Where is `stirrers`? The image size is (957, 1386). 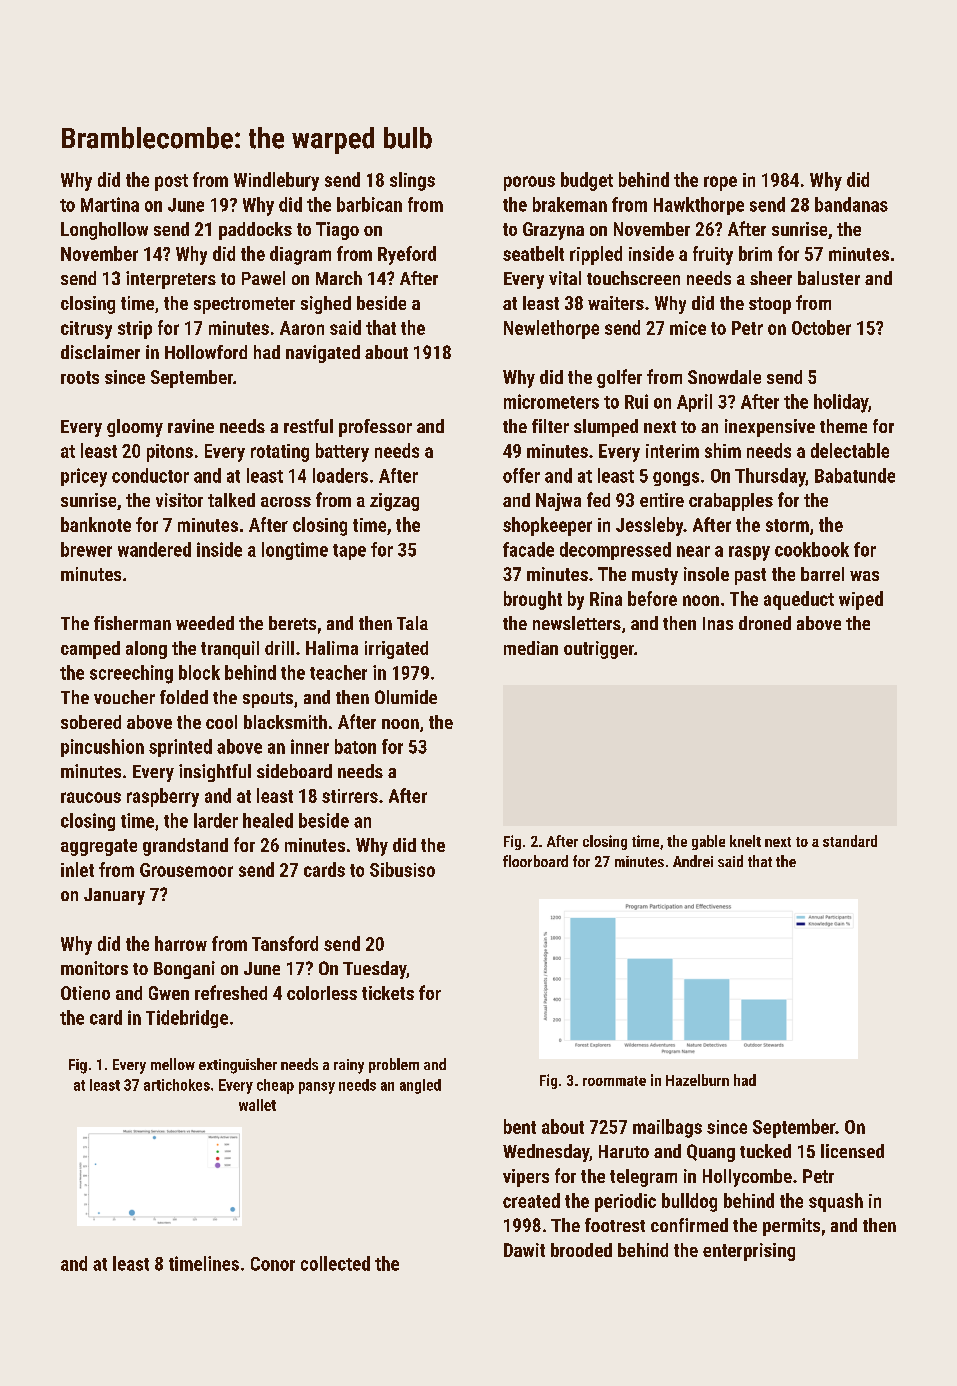 stirrers is located at coordinates (350, 796).
